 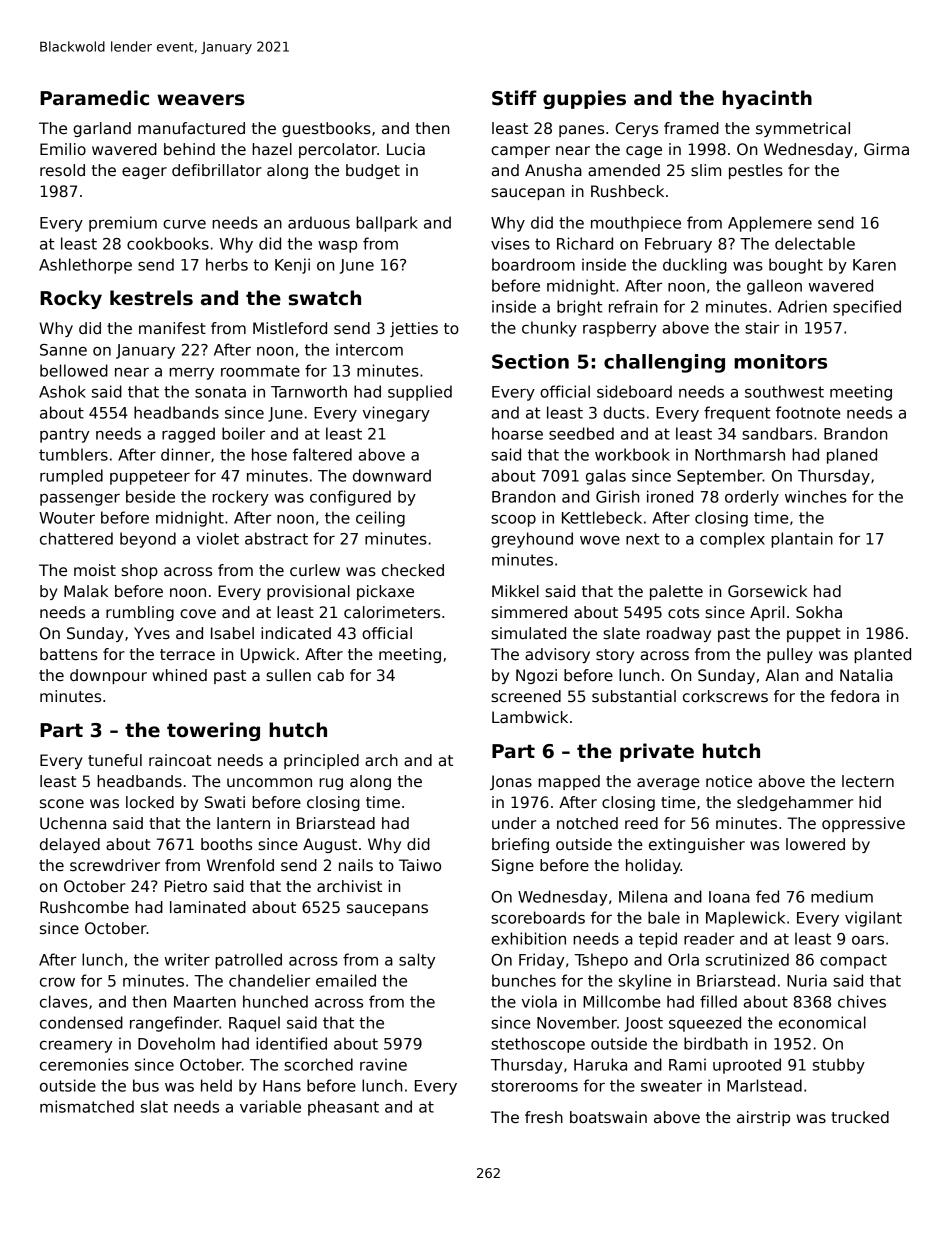 What do you see at coordinates (63, 350) in the document?
I see `Sanne` at bounding box center [63, 350].
